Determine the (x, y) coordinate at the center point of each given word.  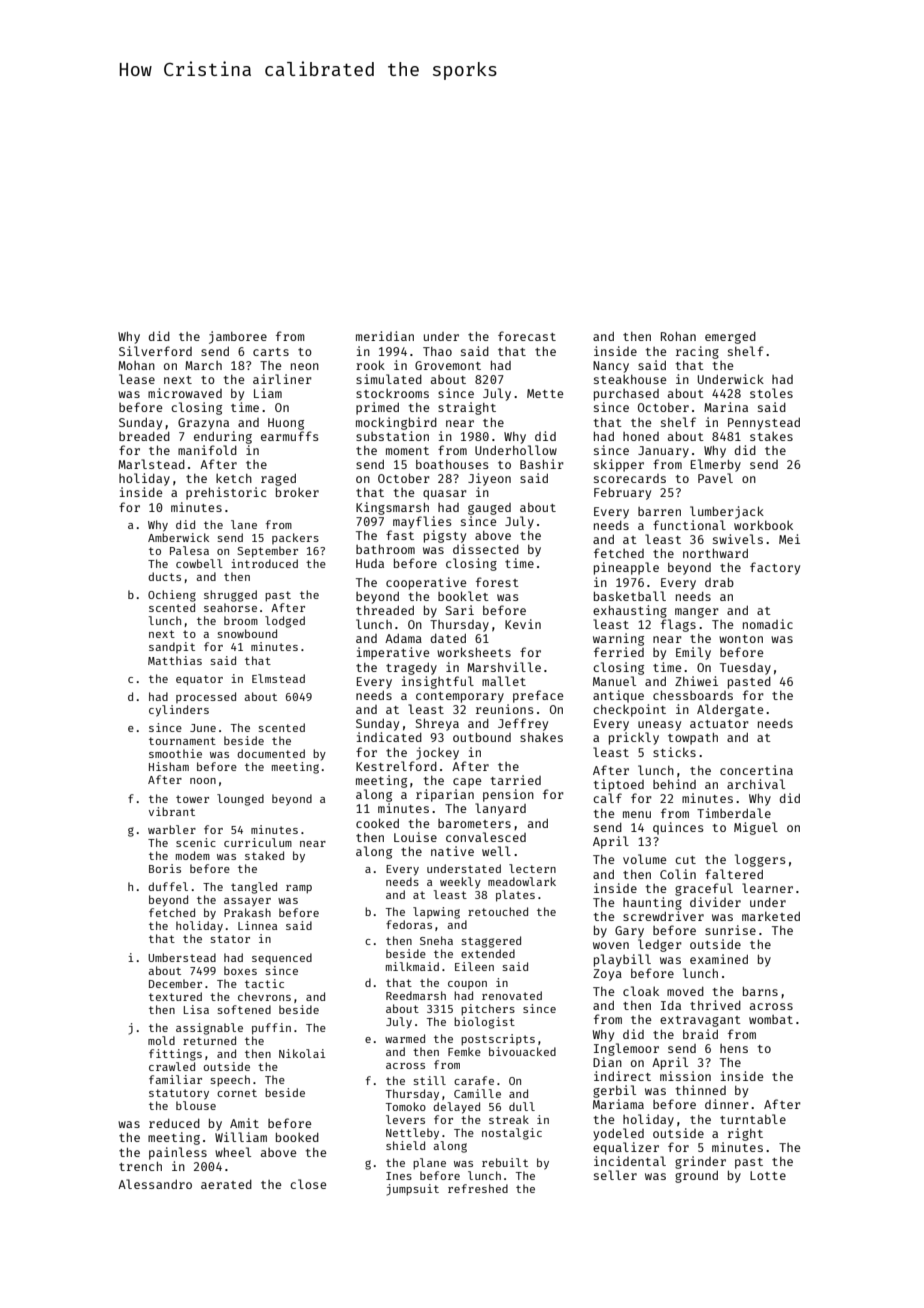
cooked (377, 823)
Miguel (756, 828)
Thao (437, 351)
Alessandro (155, 1184)
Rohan (678, 336)
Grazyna (203, 424)
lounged (240, 800)
